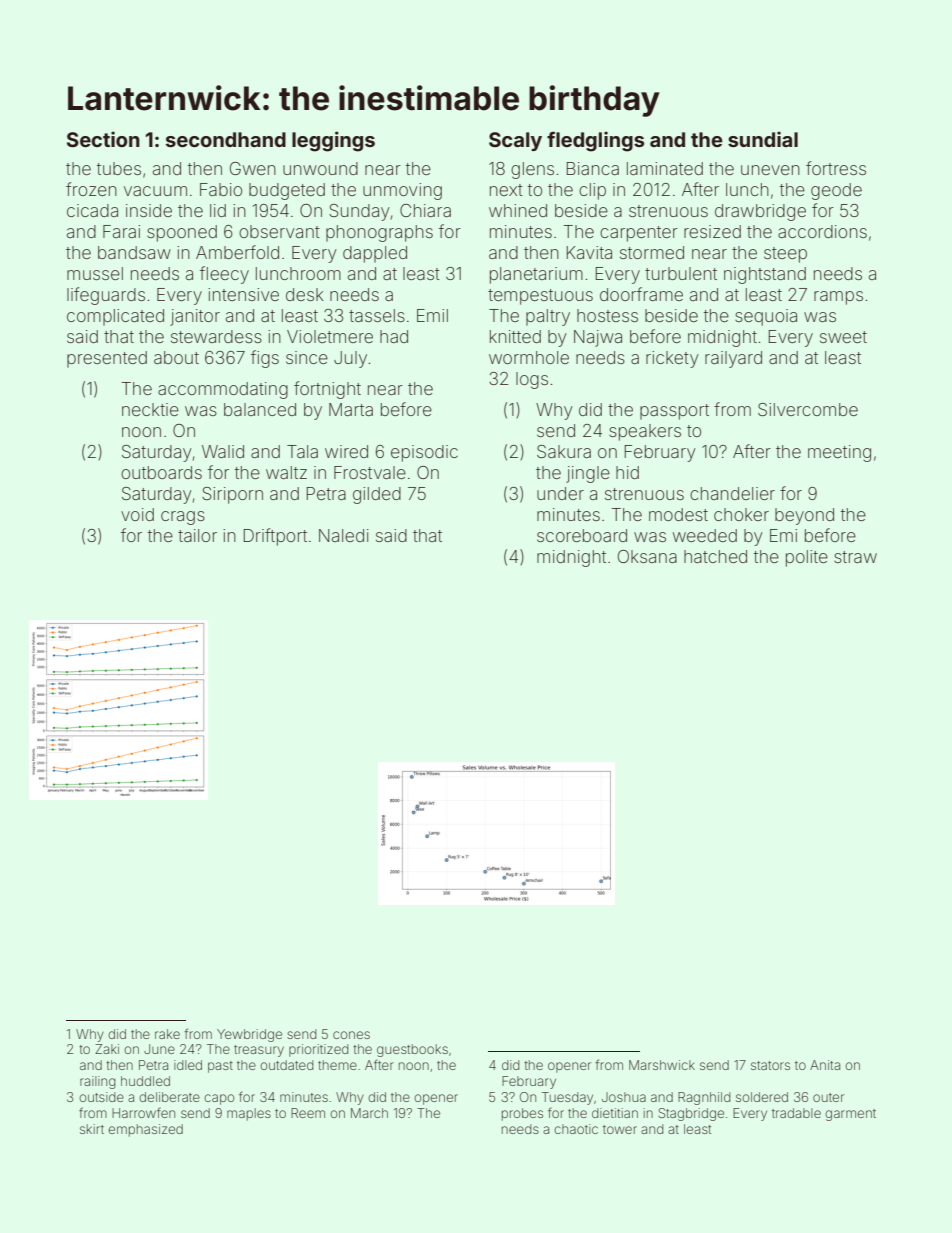 The image size is (952, 1233). What do you see at coordinates (836, 168) in the page?
I see `fortress` at bounding box center [836, 168].
